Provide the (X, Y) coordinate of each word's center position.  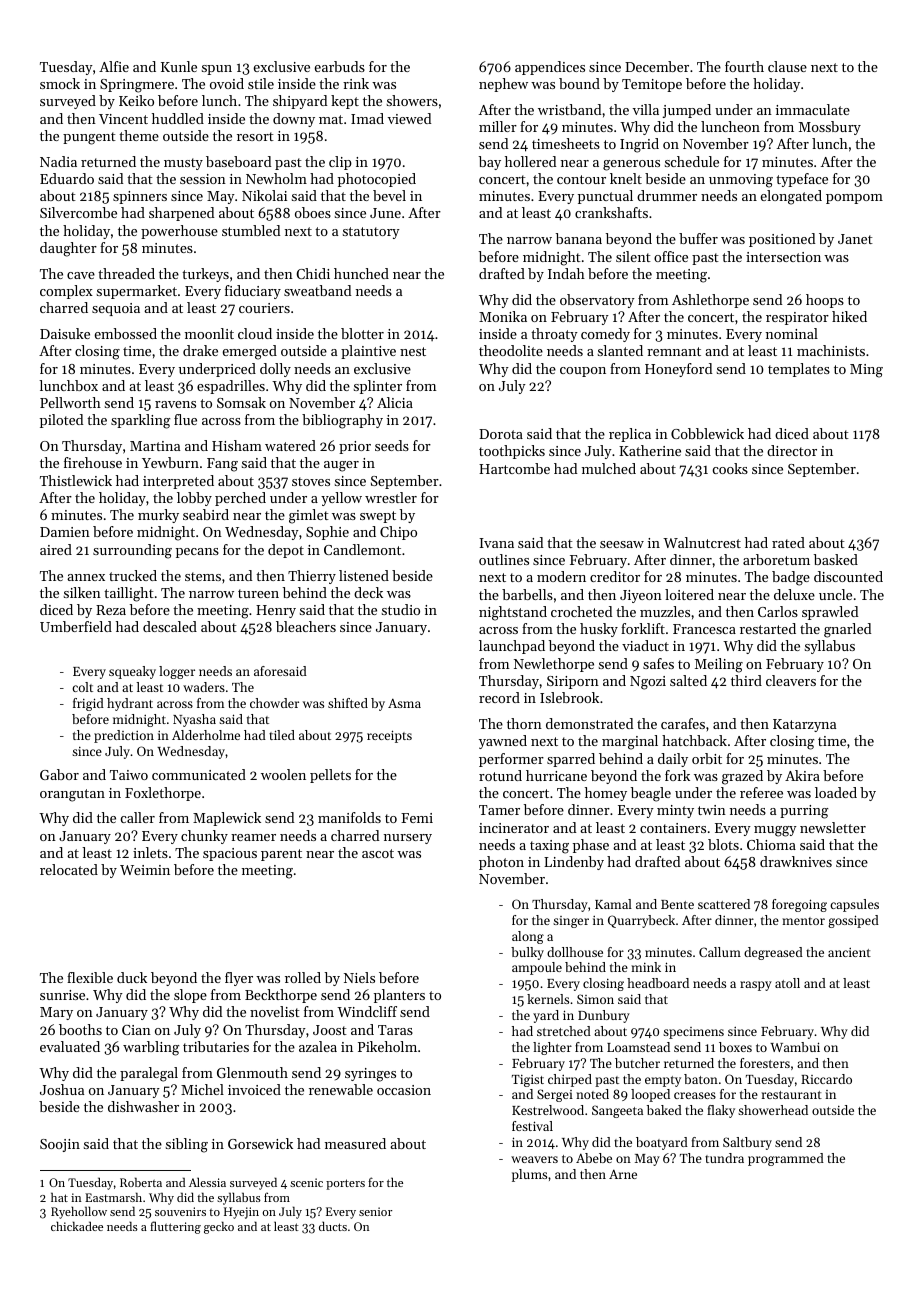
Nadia (58, 161)
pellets (330, 776)
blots (723, 844)
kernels (548, 999)
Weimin (145, 870)
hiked (849, 316)
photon (501, 863)
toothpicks (512, 452)
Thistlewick (76, 480)
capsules (854, 905)
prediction (124, 736)
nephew (503, 85)
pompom (854, 199)
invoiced (254, 1089)
